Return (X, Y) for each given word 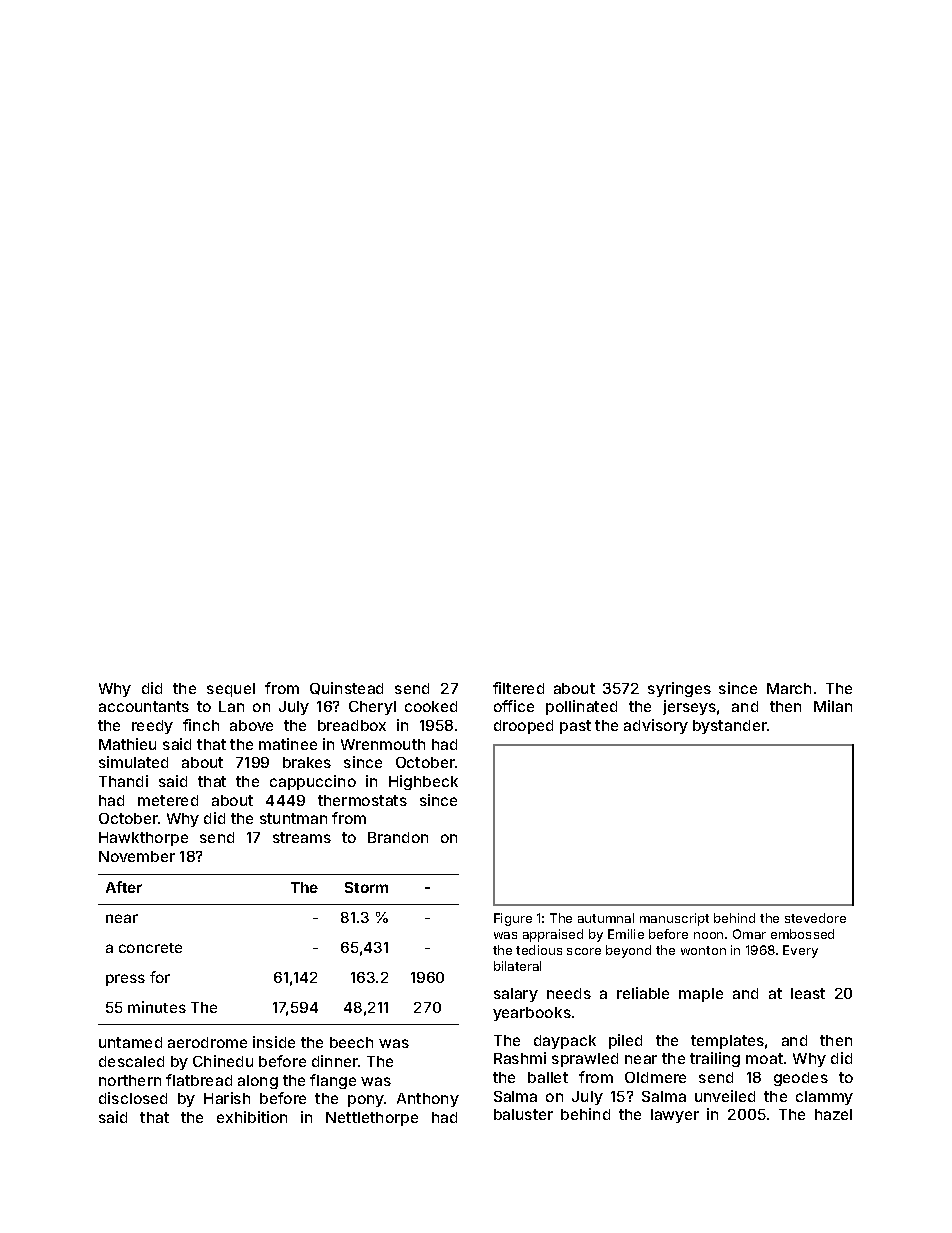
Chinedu (223, 1061)
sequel (231, 690)
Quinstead (346, 688)
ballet (548, 1077)
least (808, 993)
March (789, 688)
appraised (553, 935)
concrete (150, 948)
